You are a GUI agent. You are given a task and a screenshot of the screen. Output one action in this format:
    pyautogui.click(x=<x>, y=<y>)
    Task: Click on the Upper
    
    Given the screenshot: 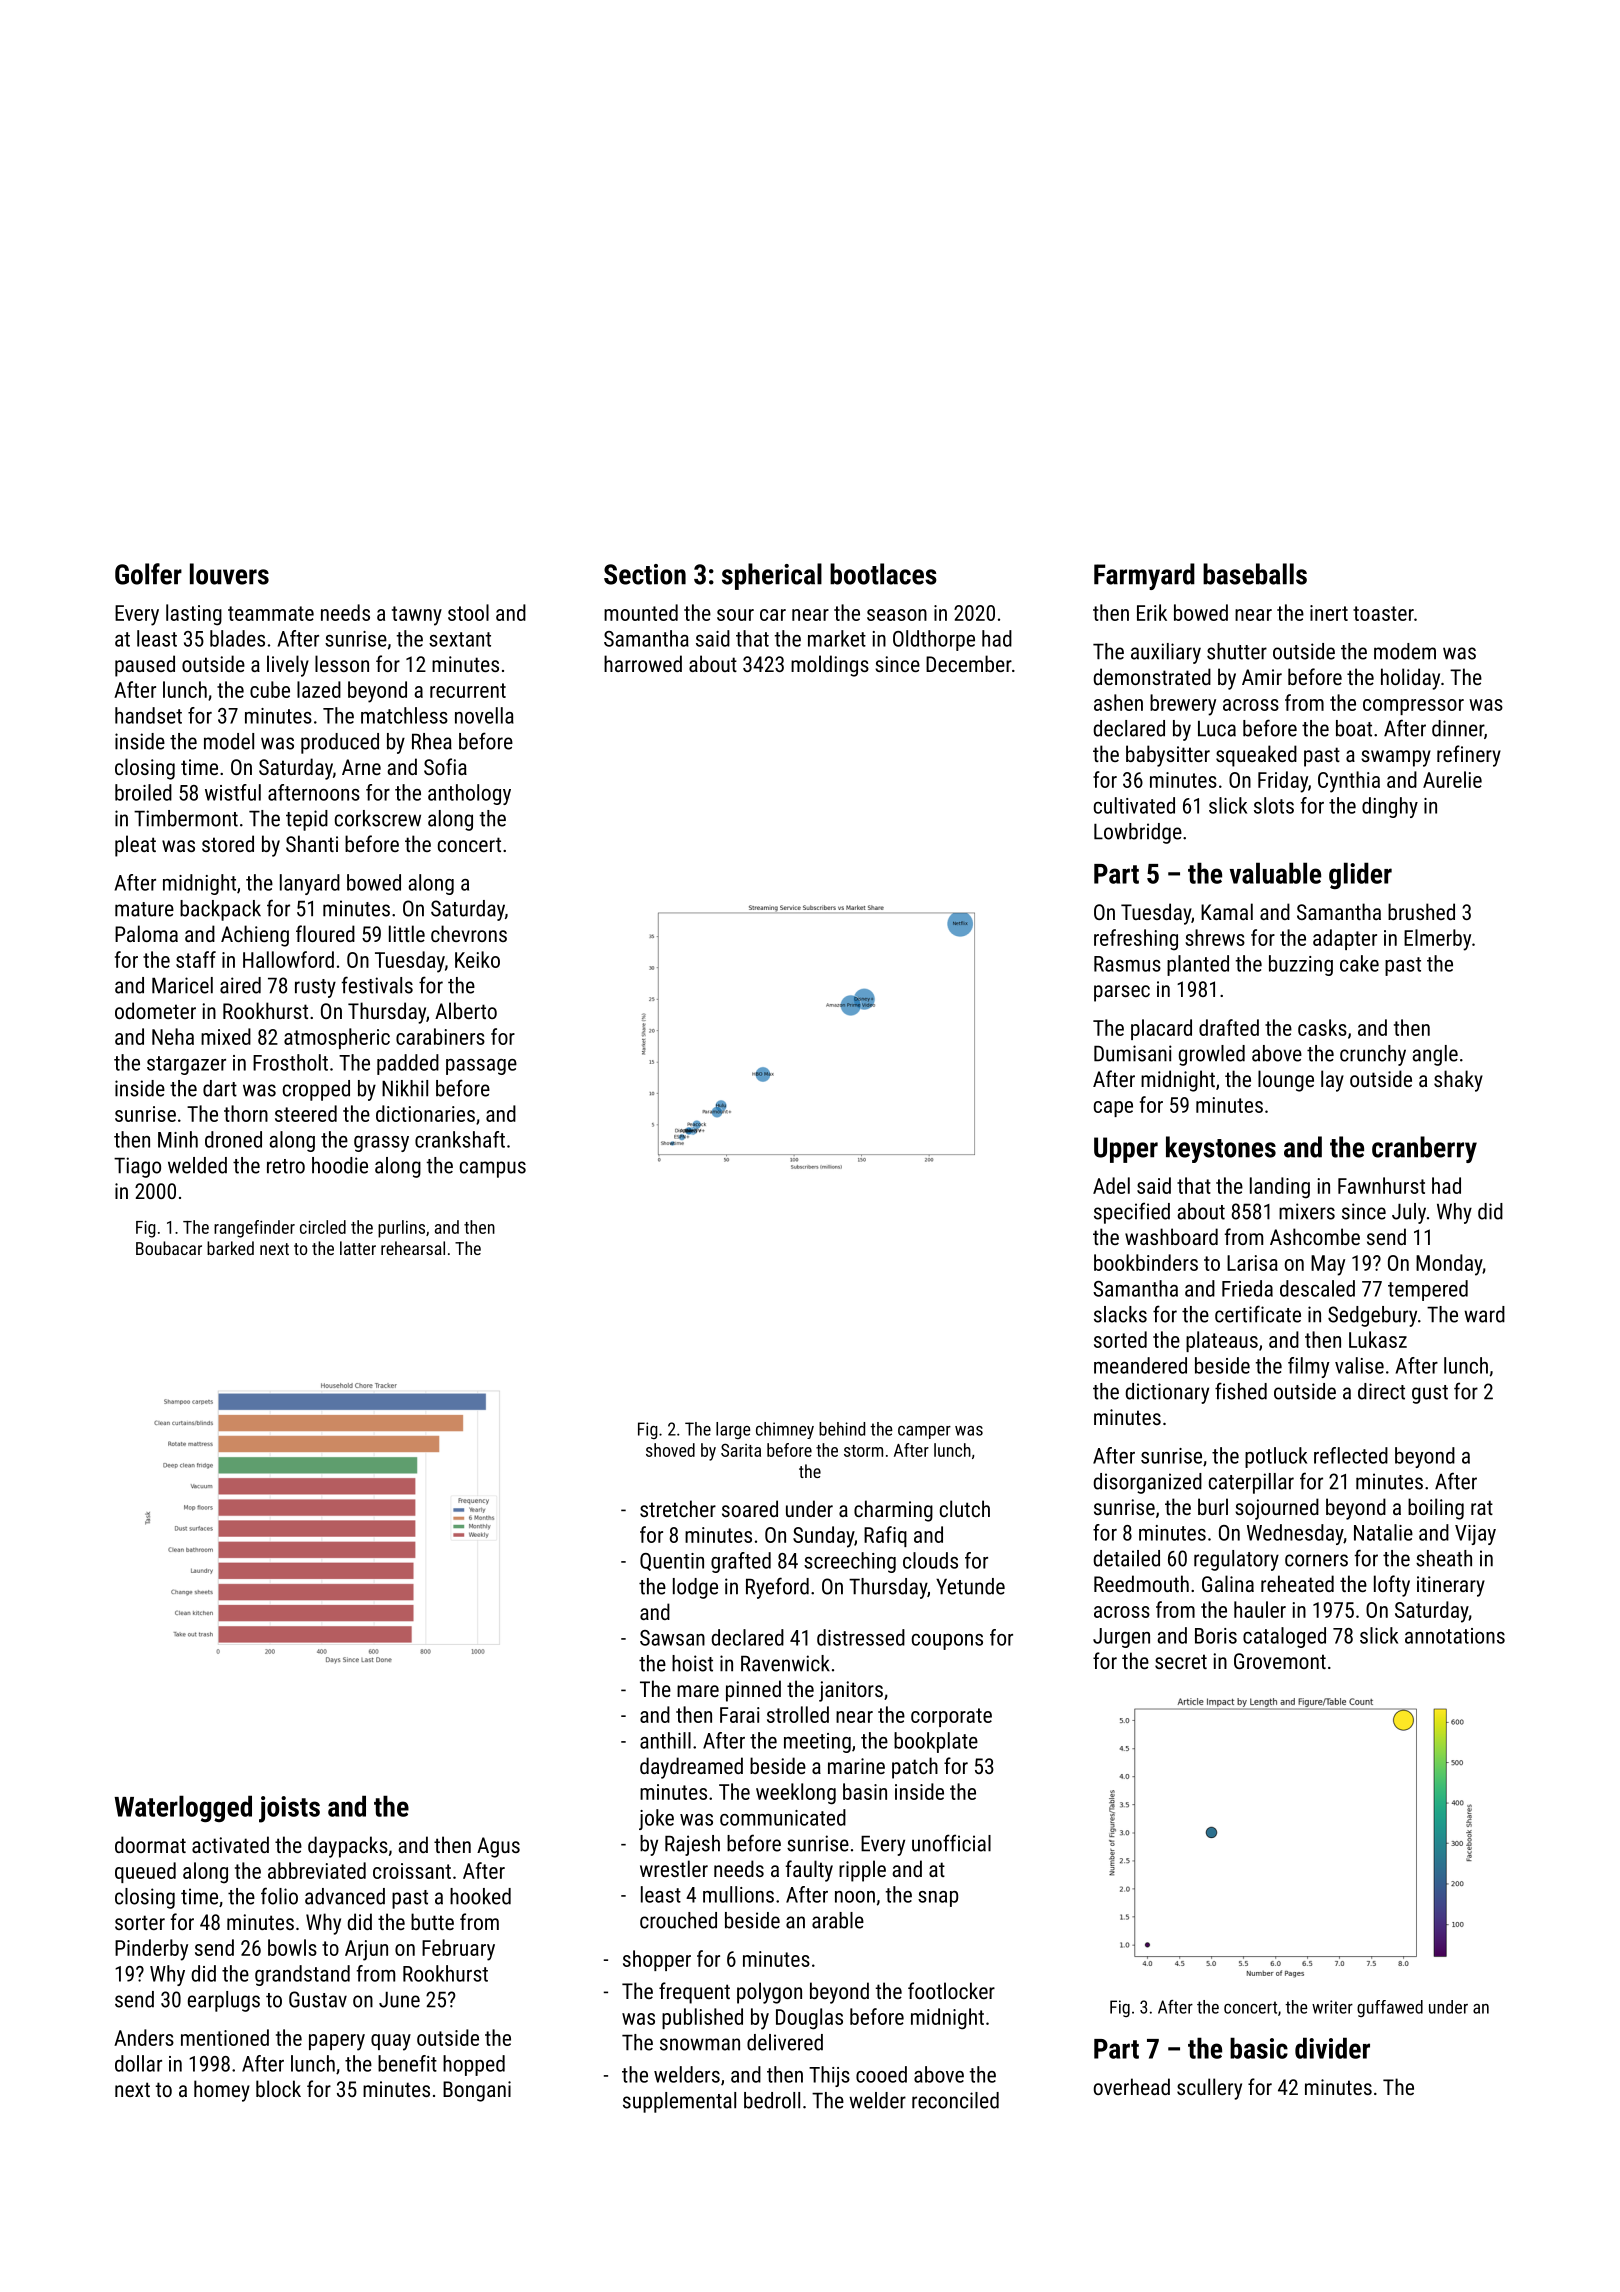 What is the action you would take?
    pyautogui.click(x=1126, y=1150)
